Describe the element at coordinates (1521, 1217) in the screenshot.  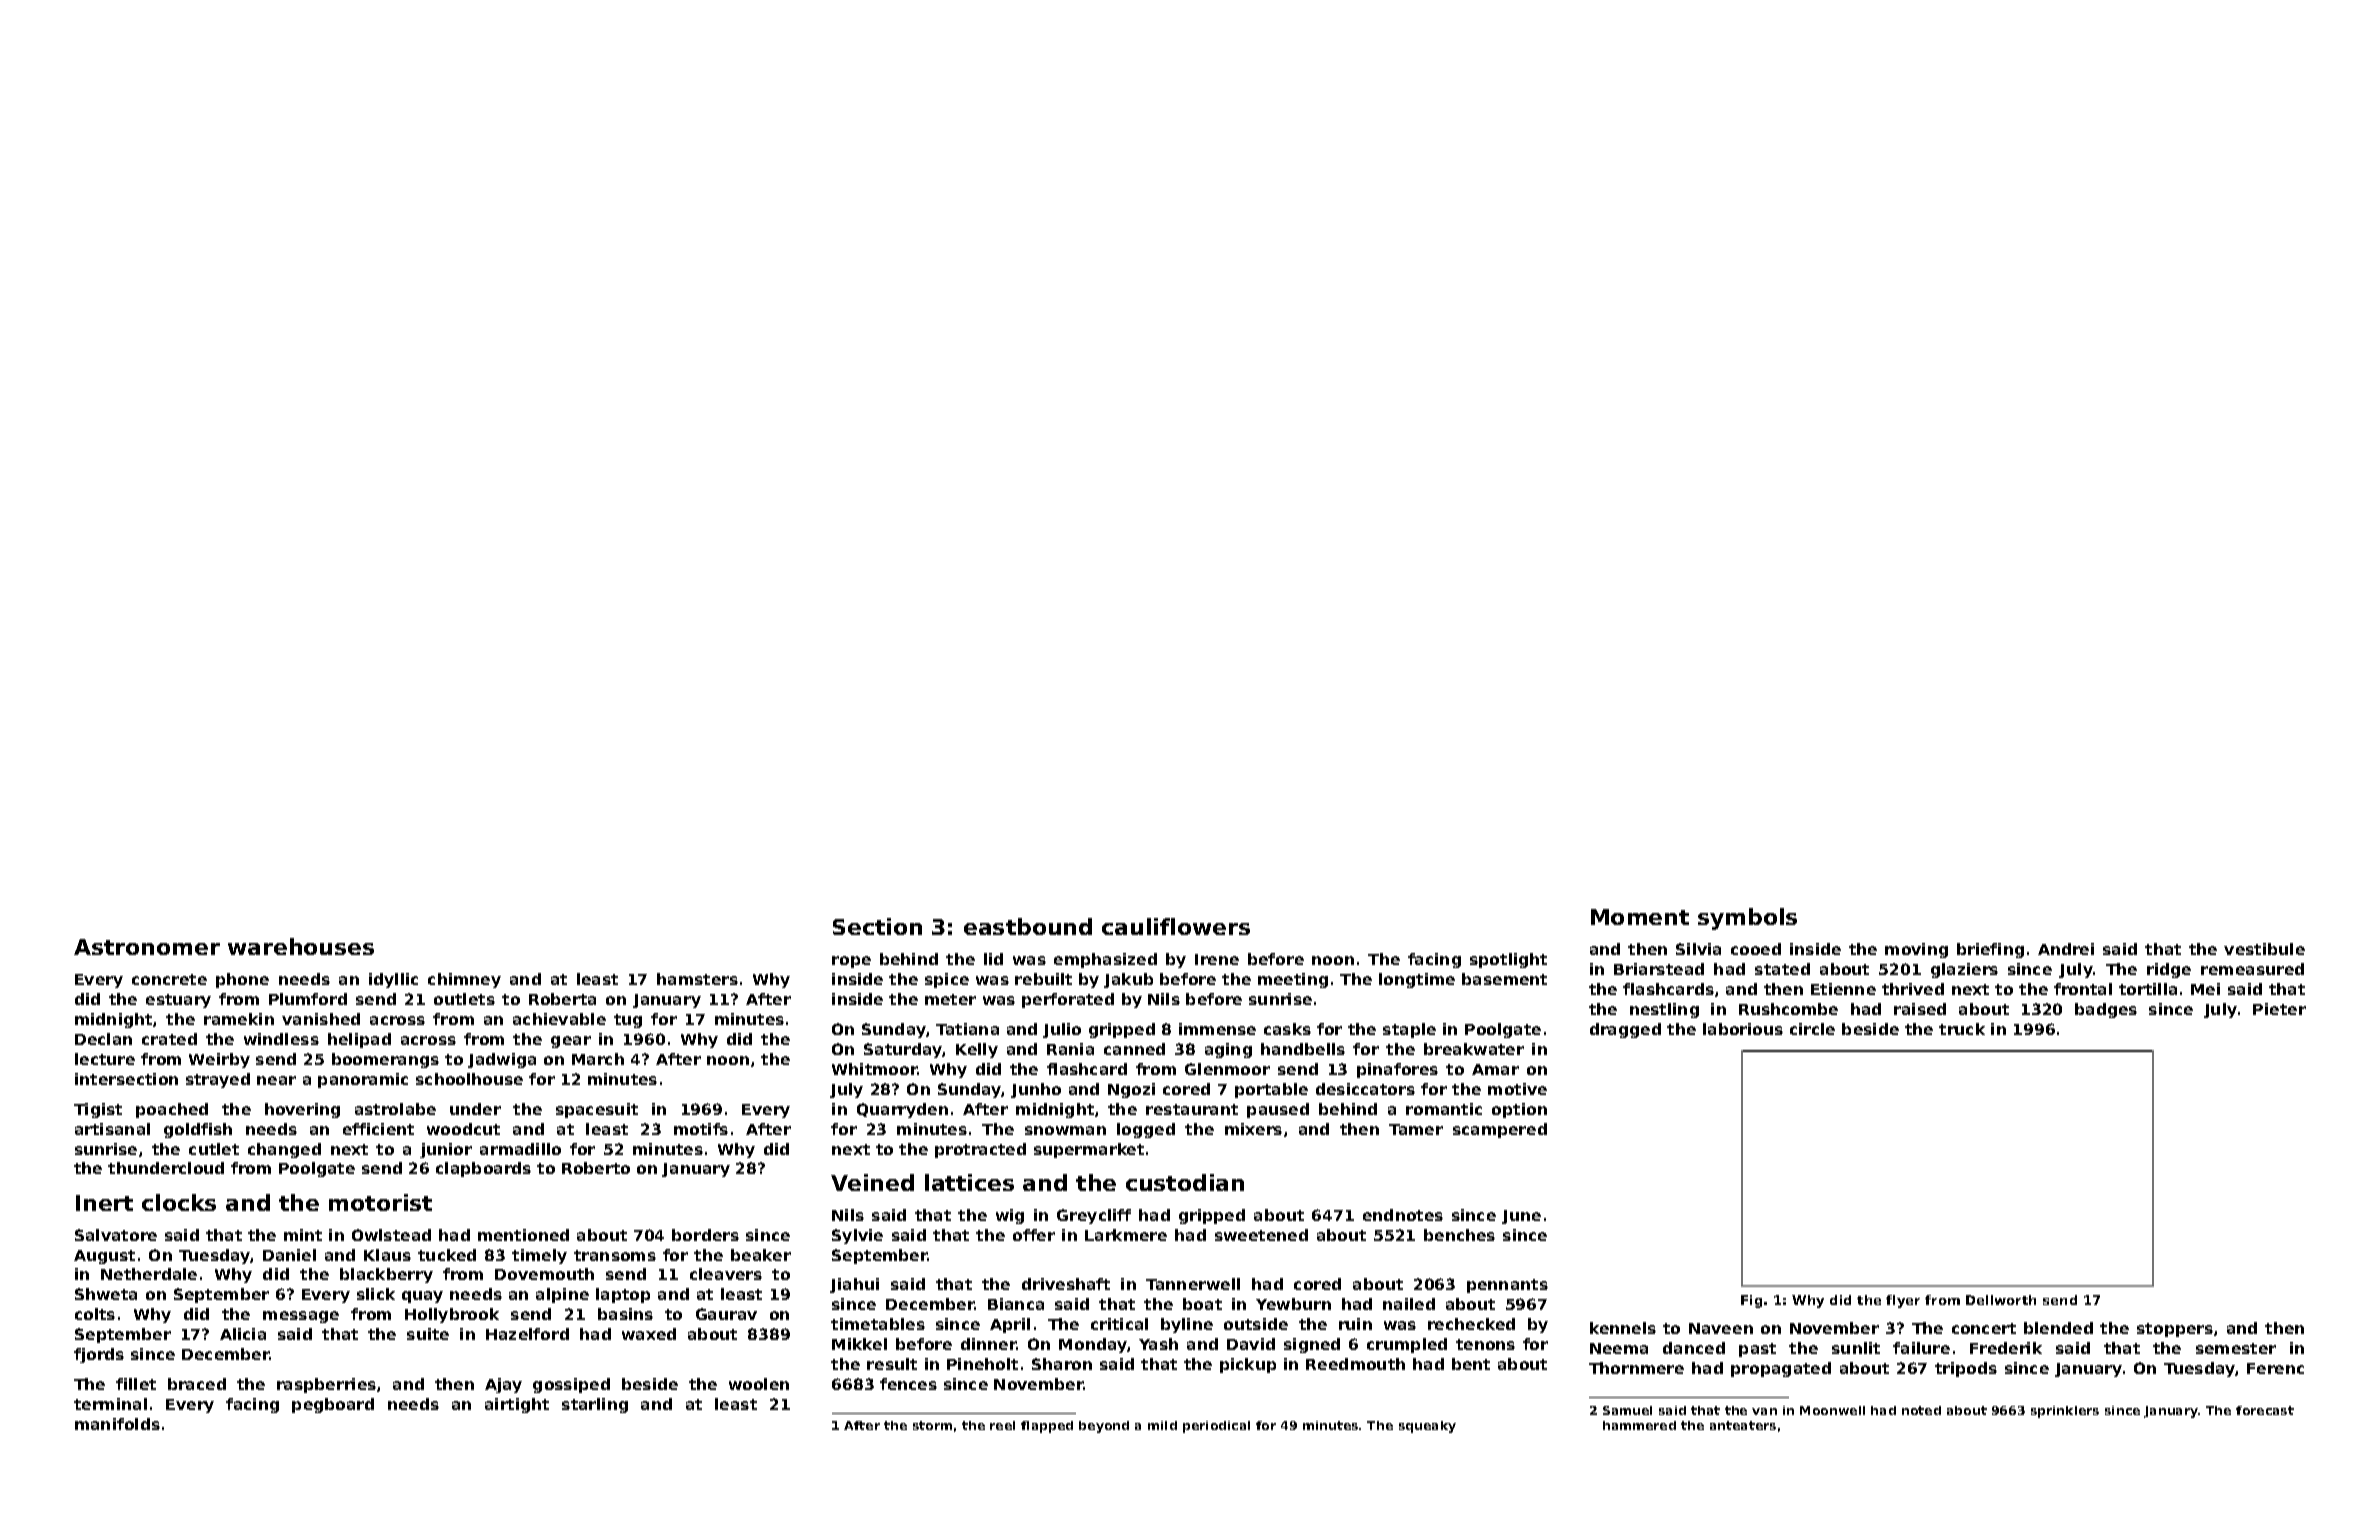
I see `June` at that location.
